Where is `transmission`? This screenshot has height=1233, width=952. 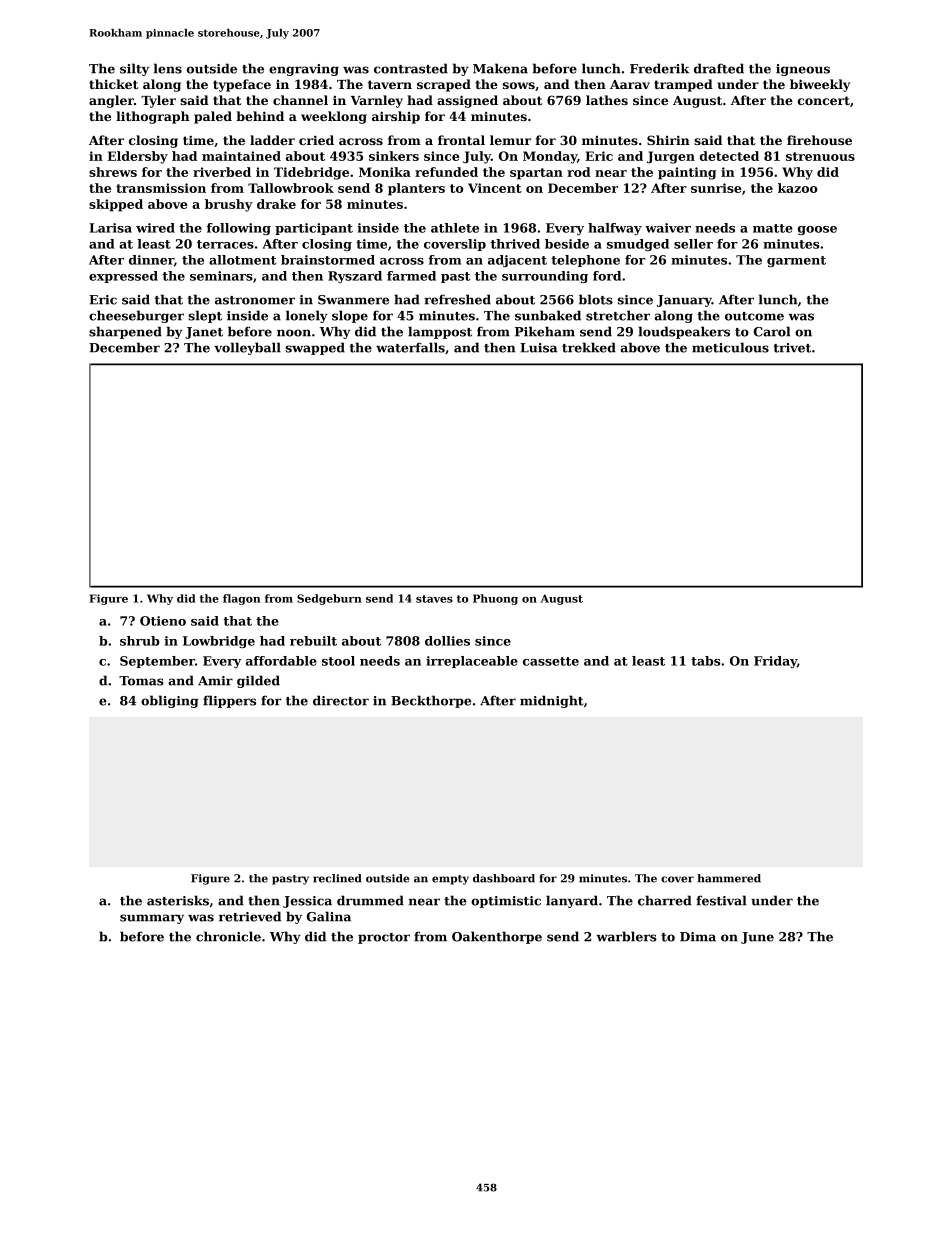 transmission is located at coordinates (161, 188).
